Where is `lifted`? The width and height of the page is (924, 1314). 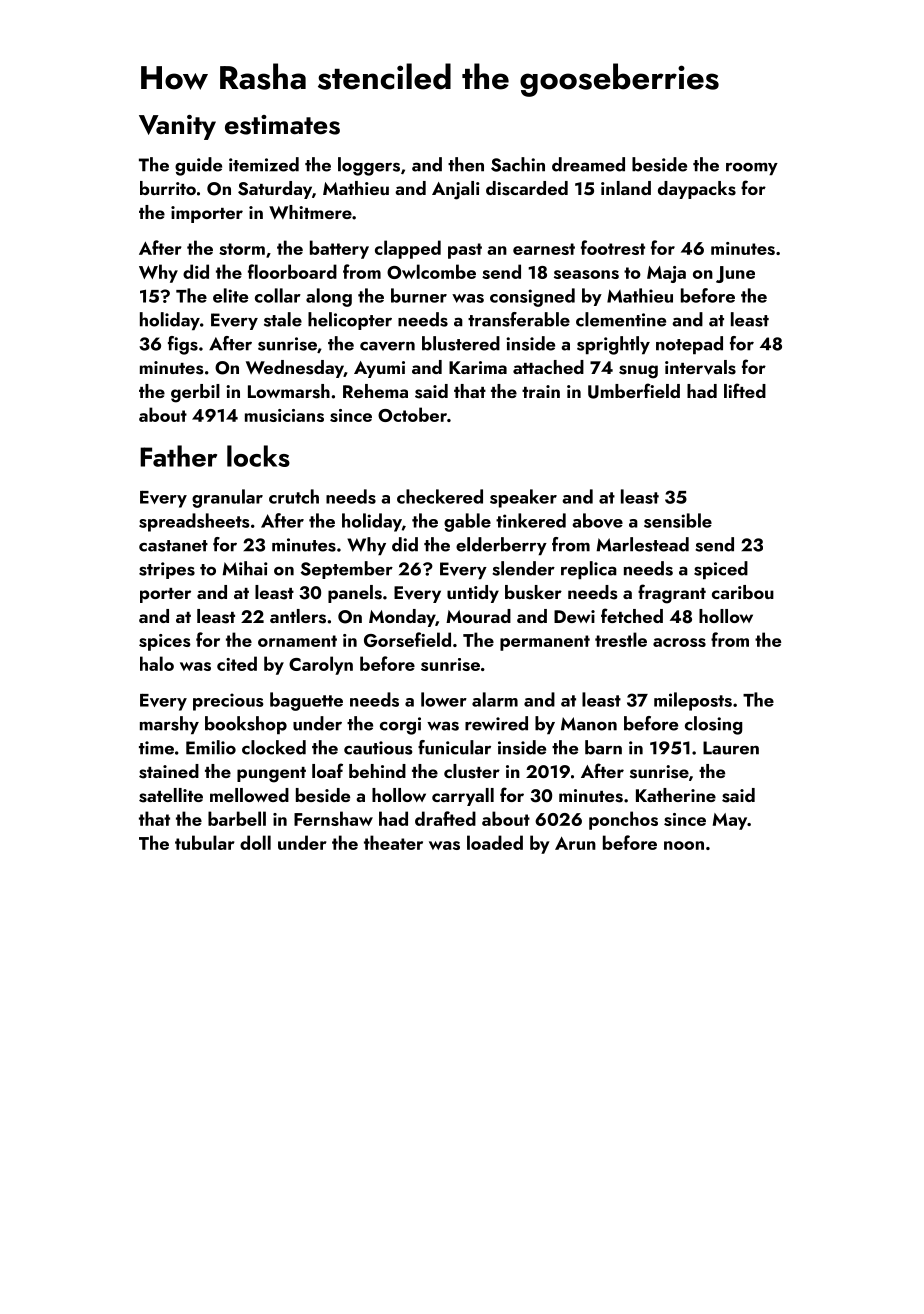 lifted is located at coordinates (745, 390).
